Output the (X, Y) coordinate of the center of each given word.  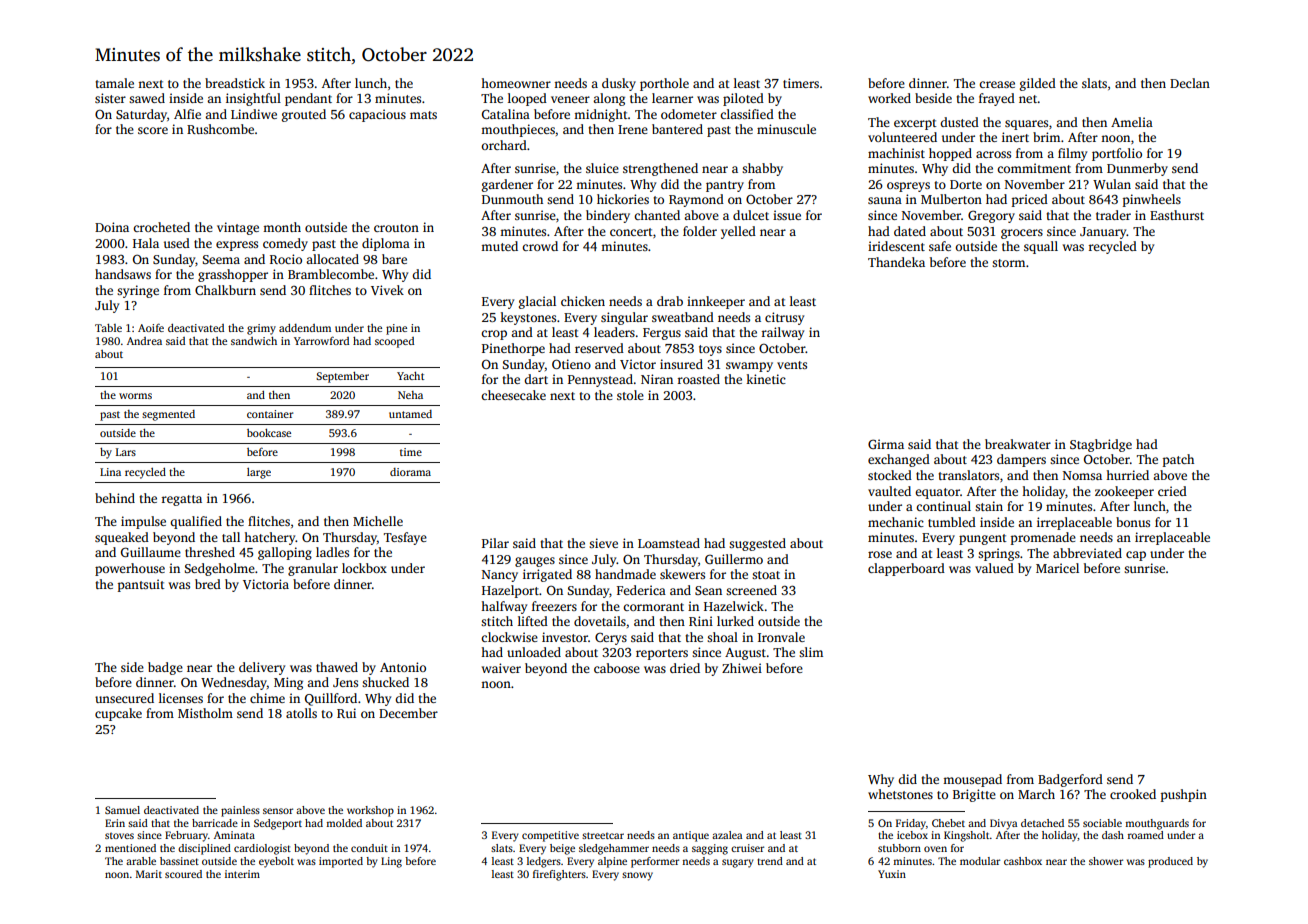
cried (1172, 491)
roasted (699, 379)
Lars (126, 452)
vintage (238, 228)
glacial (537, 302)
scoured (183, 874)
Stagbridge (1101, 445)
